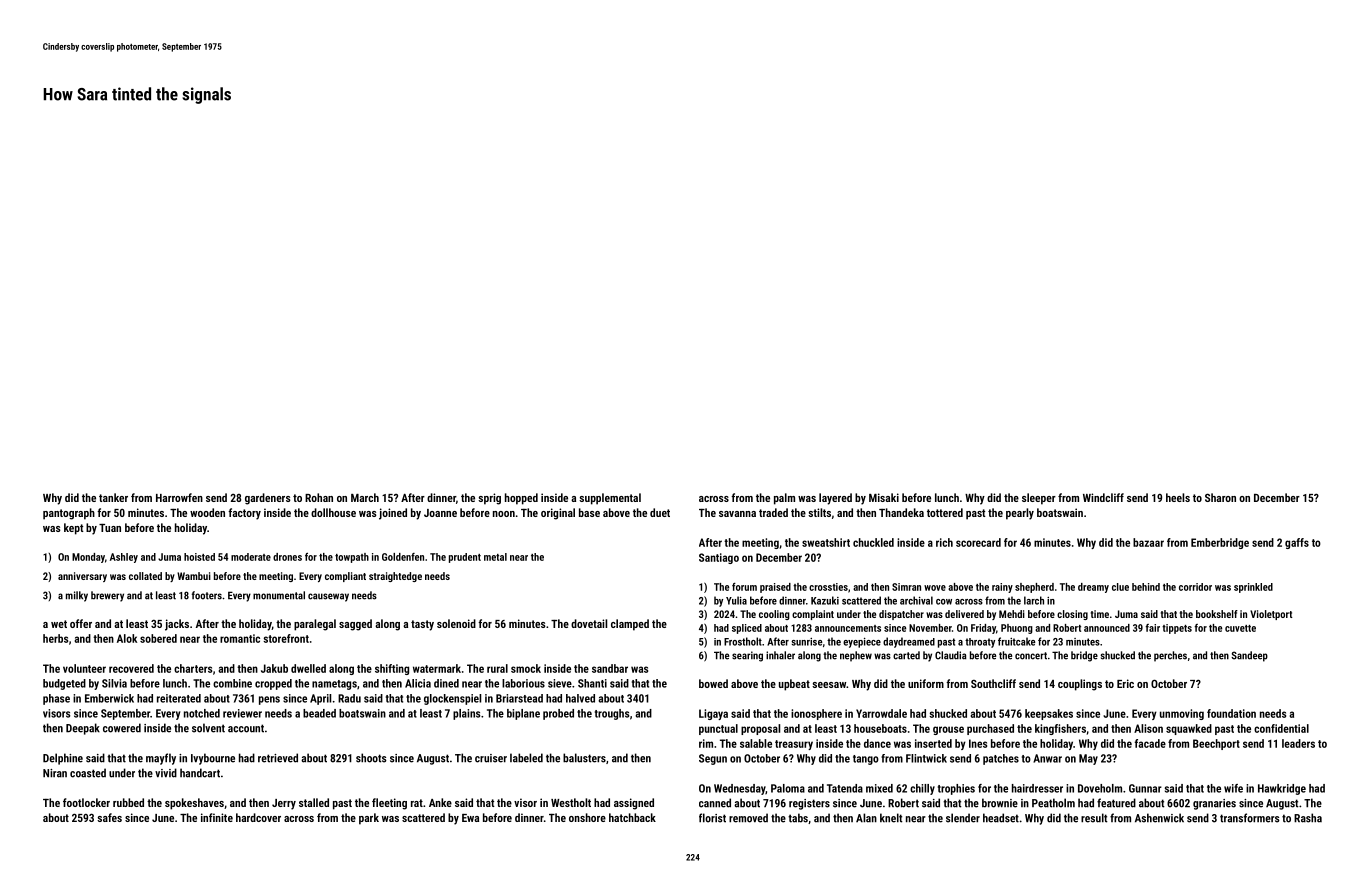  Describe the element at coordinates (273, 684) in the screenshot. I see `cropped` at that location.
